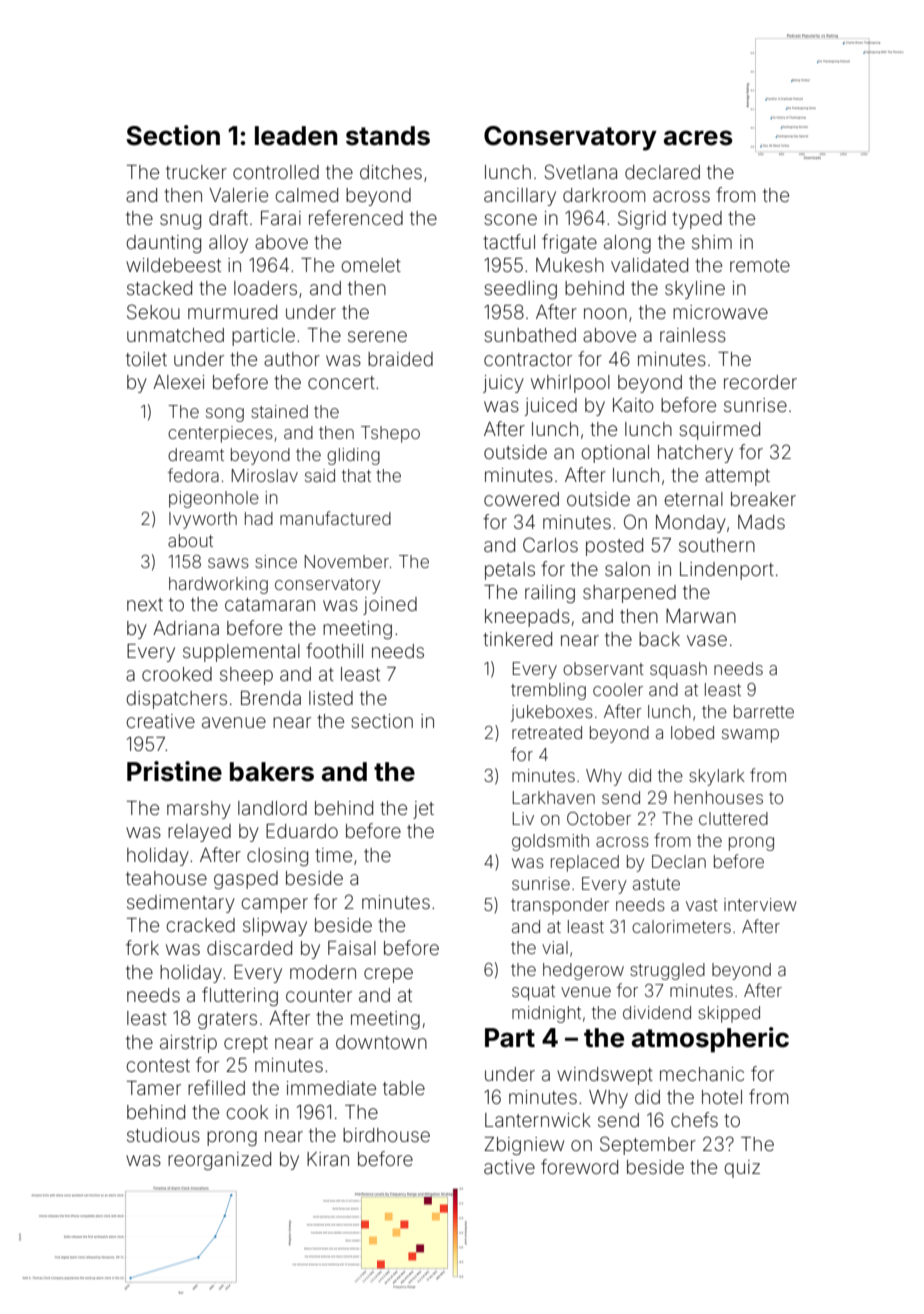  I want to click on active, so click(509, 1167).
